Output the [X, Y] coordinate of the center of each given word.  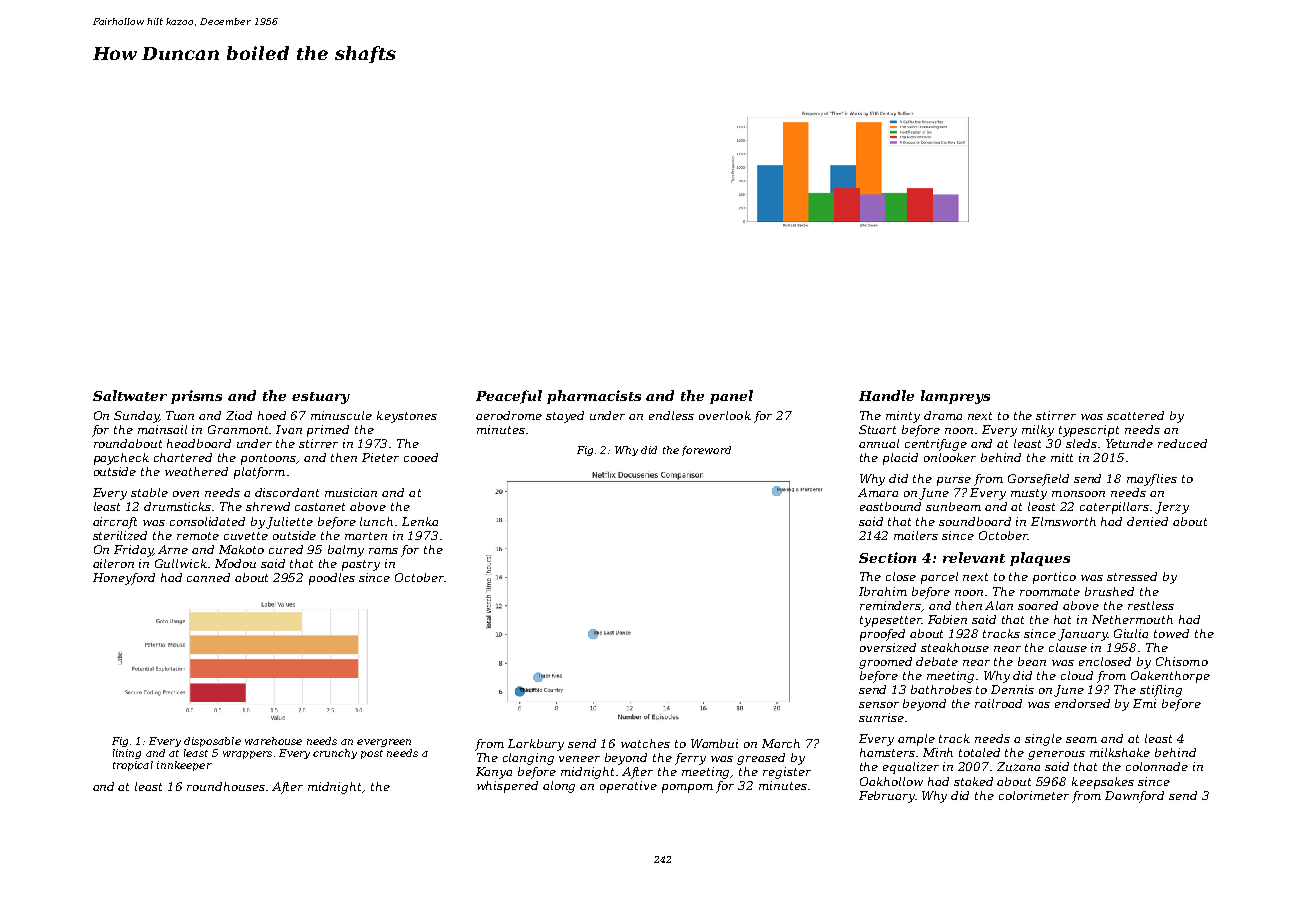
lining [127, 754]
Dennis [1012, 689]
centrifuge [936, 445]
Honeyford [124, 579]
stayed [565, 417]
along [559, 787]
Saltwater [130, 395]
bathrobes [941, 689]
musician [351, 492]
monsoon [1078, 494]
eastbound [890, 506]
